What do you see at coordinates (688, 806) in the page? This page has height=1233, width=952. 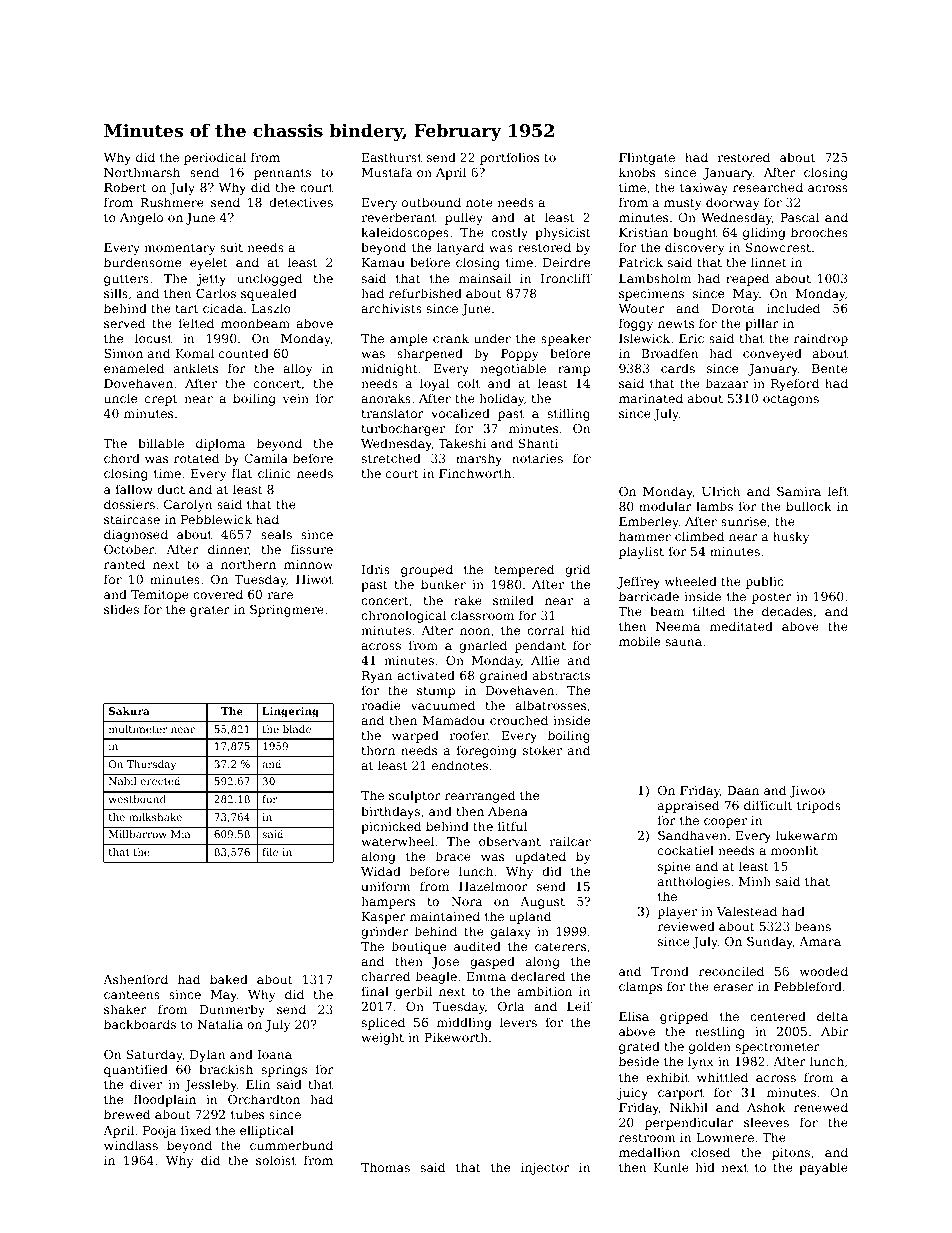 I see `appraised` at bounding box center [688, 806].
